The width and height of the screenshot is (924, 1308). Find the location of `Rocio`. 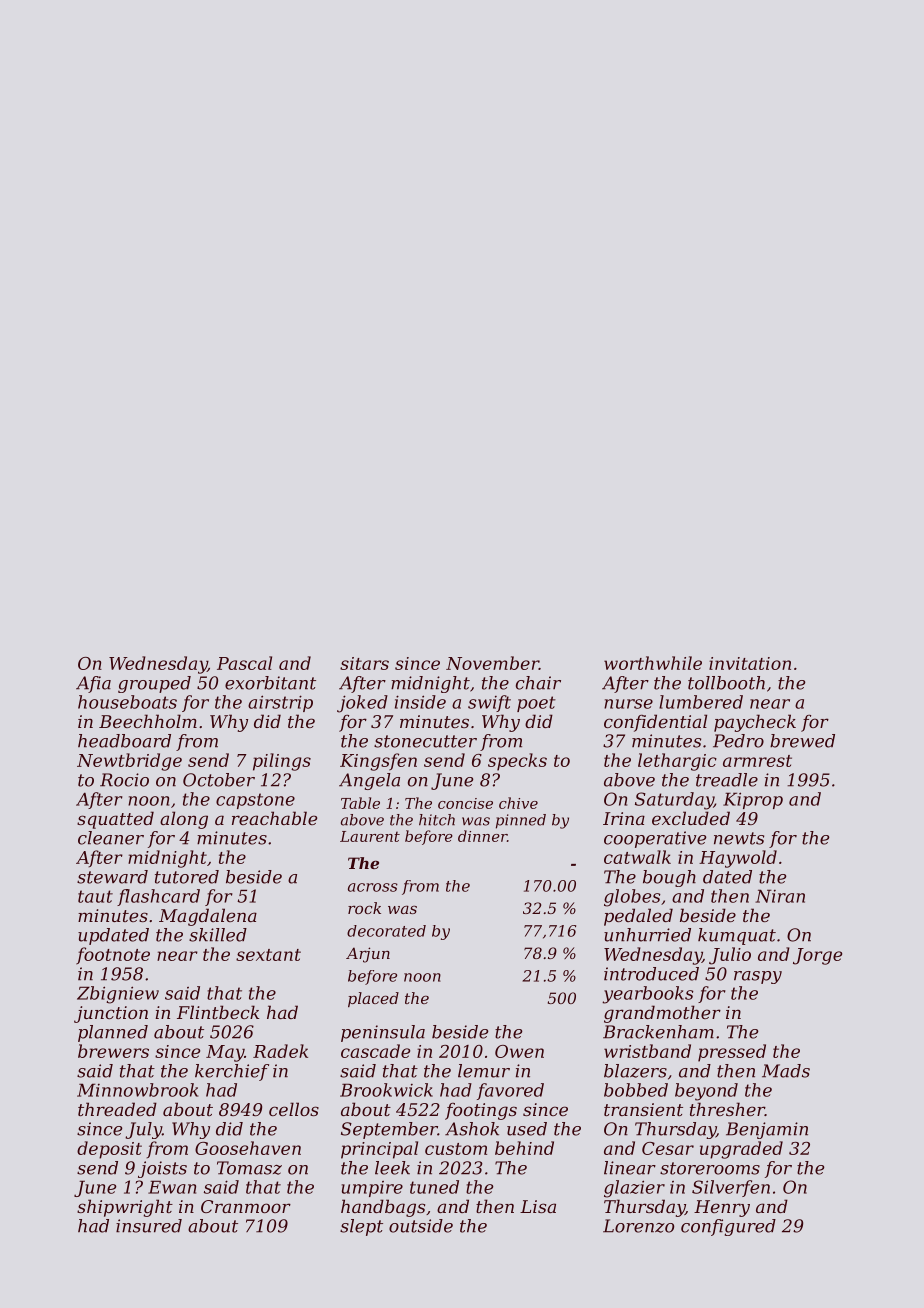

Rocio is located at coordinates (124, 780).
